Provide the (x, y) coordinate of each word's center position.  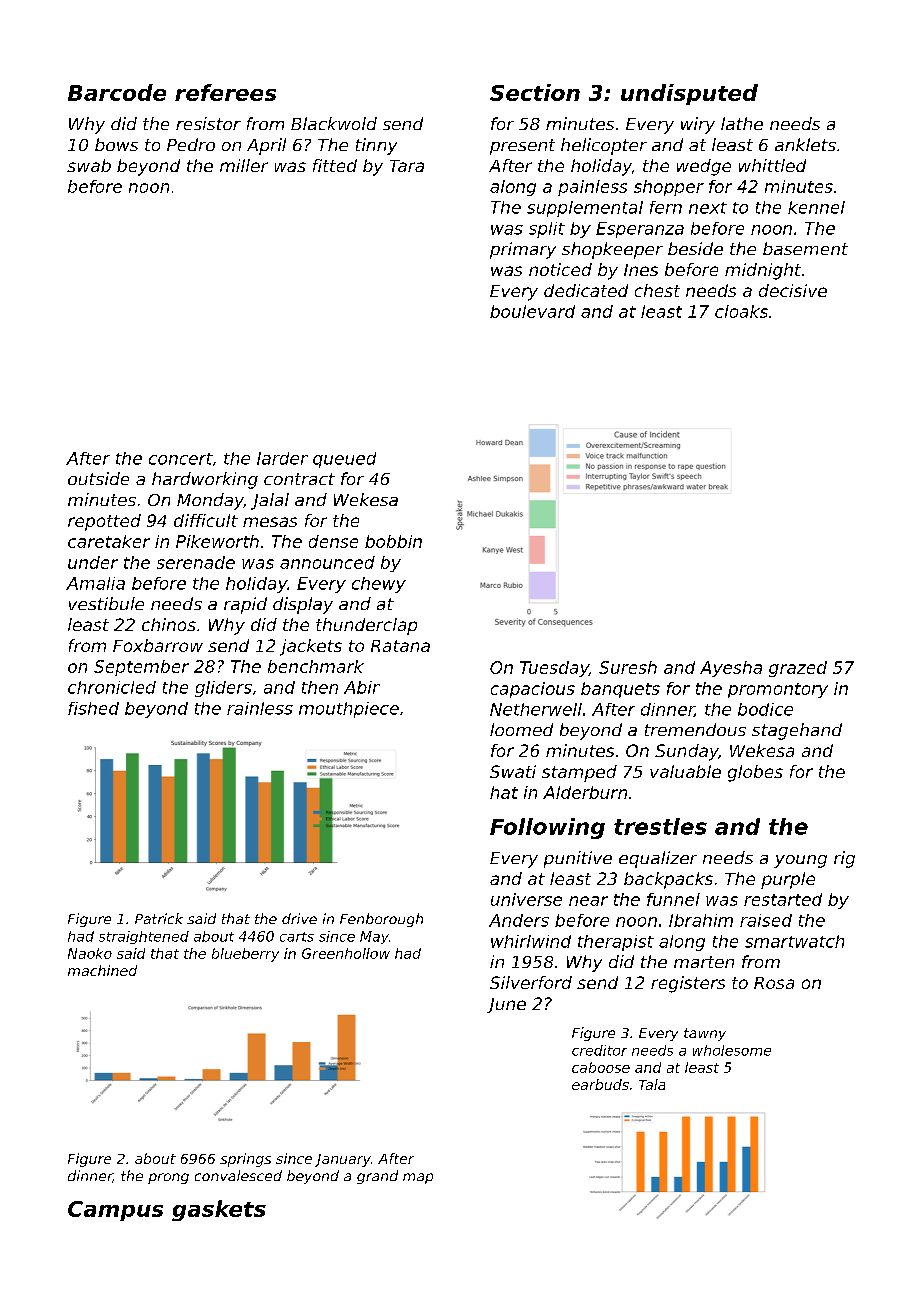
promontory (778, 690)
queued (344, 460)
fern (666, 207)
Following (547, 828)
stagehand (797, 731)
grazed (798, 669)
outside (98, 478)
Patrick (159, 918)
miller (244, 165)
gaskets (219, 1210)
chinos (169, 624)
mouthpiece (349, 710)
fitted (335, 165)
